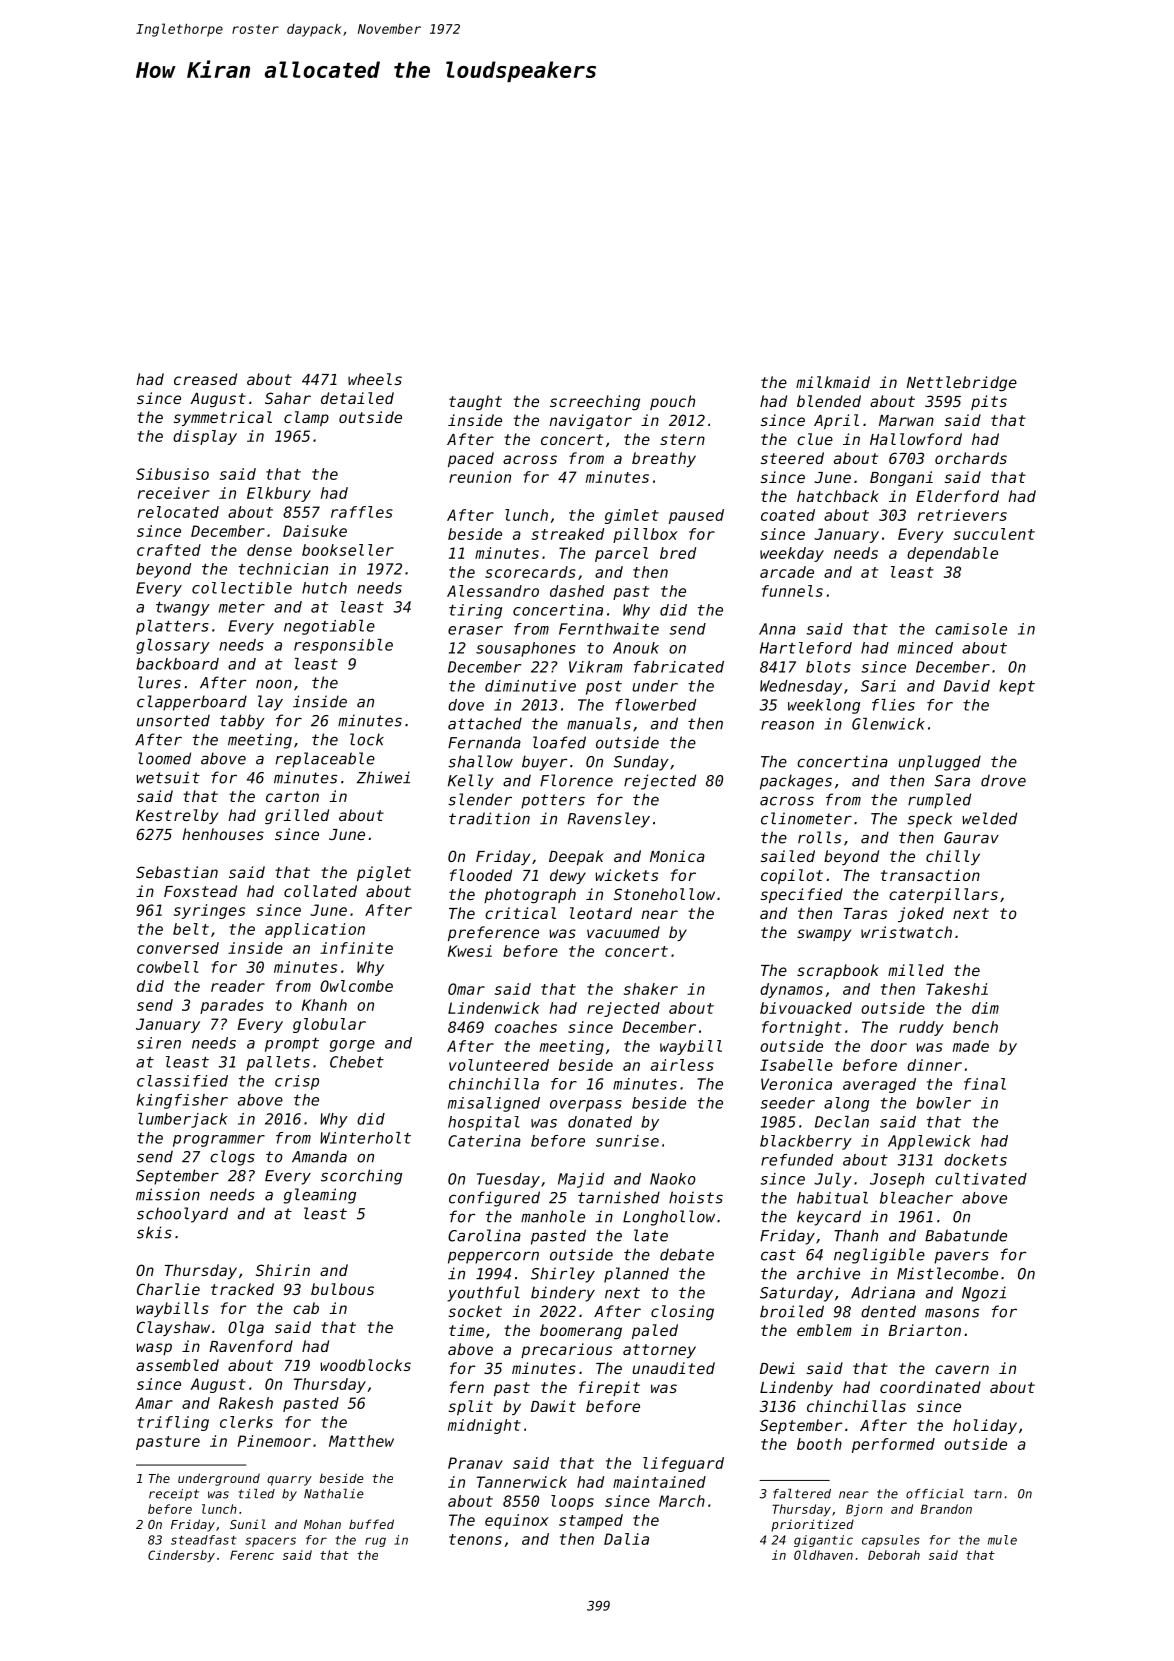 The image size is (1174, 1661). I want to click on Sara, so click(952, 781).
